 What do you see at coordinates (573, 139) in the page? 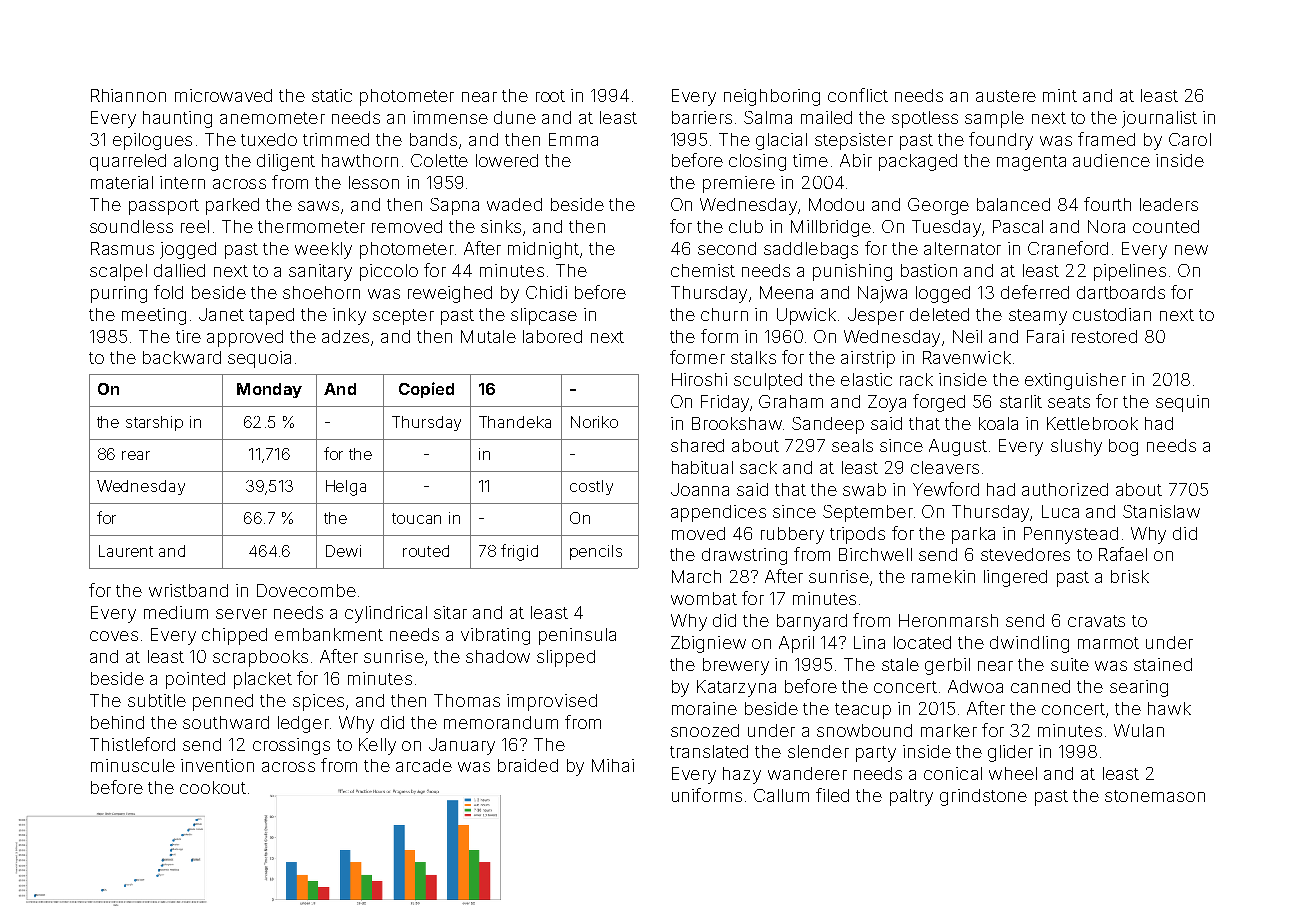
I see `Emma` at bounding box center [573, 139].
